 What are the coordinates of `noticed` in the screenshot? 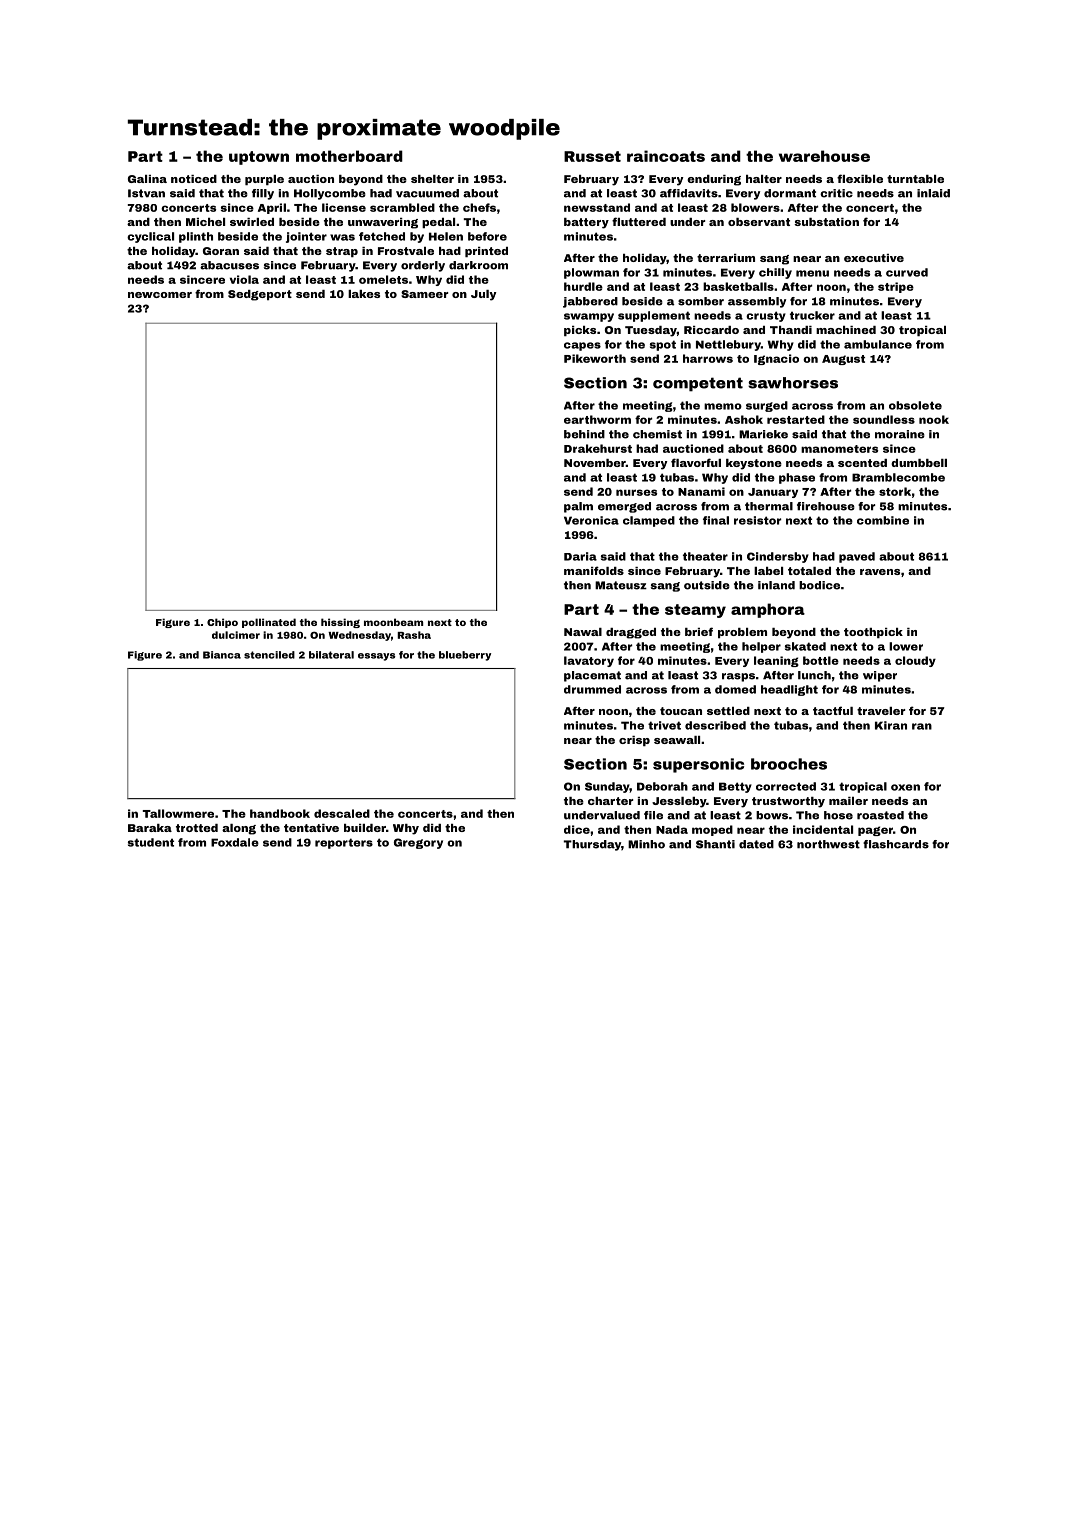 It's located at (194, 179).
